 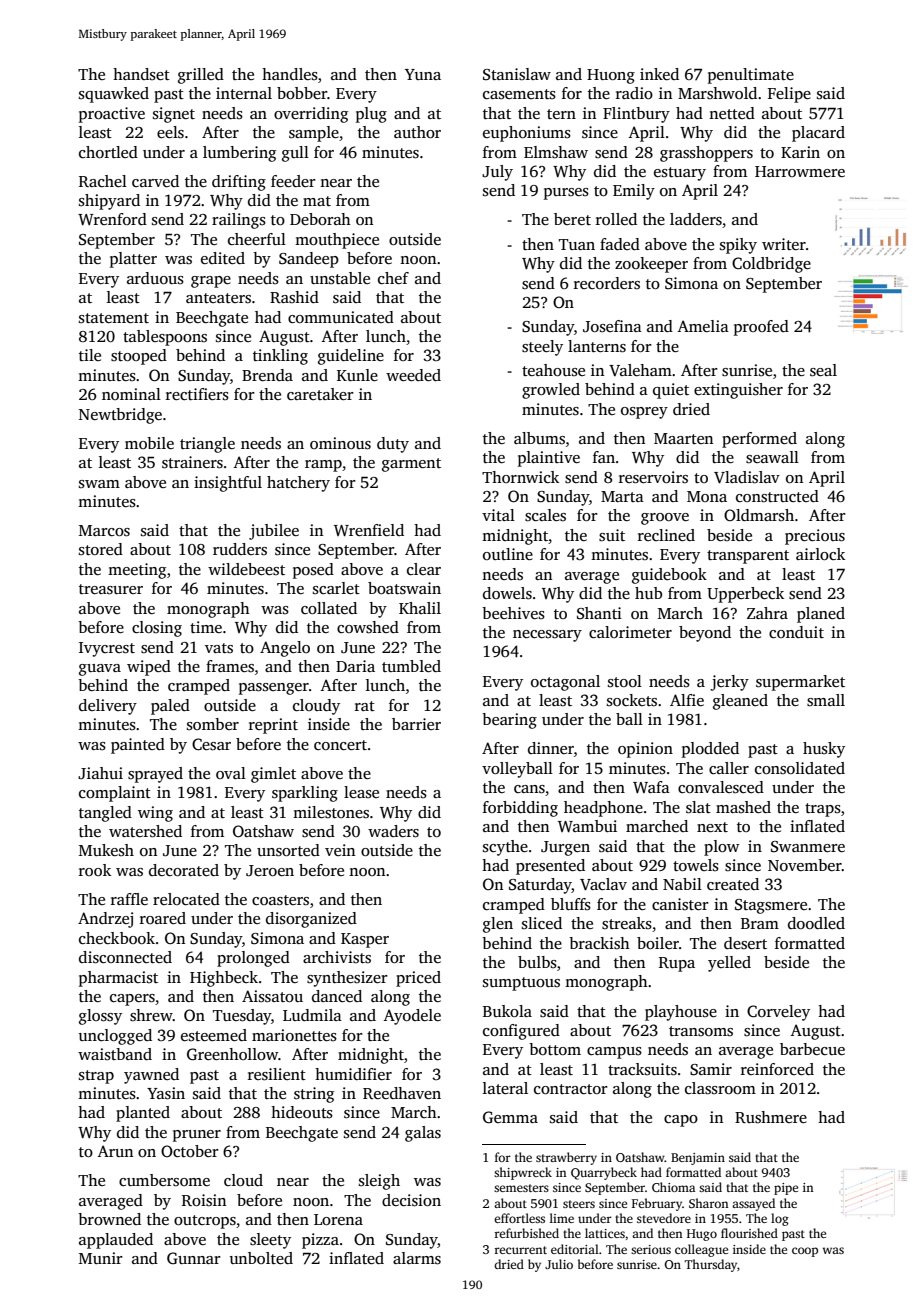 I want to click on bluffs, so click(x=571, y=904).
